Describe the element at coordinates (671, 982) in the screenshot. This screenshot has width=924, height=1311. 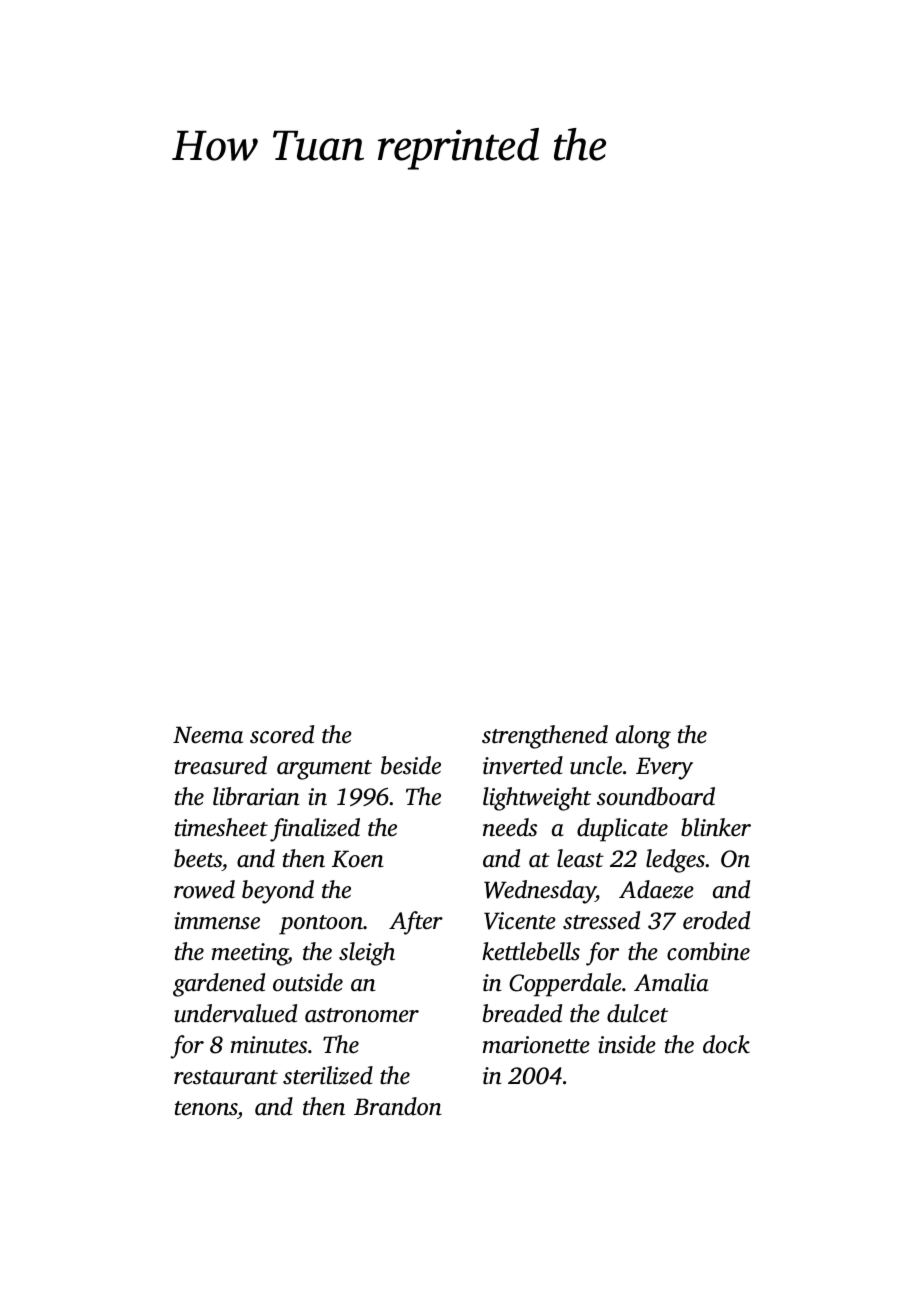
I see `Amalia` at that location.
